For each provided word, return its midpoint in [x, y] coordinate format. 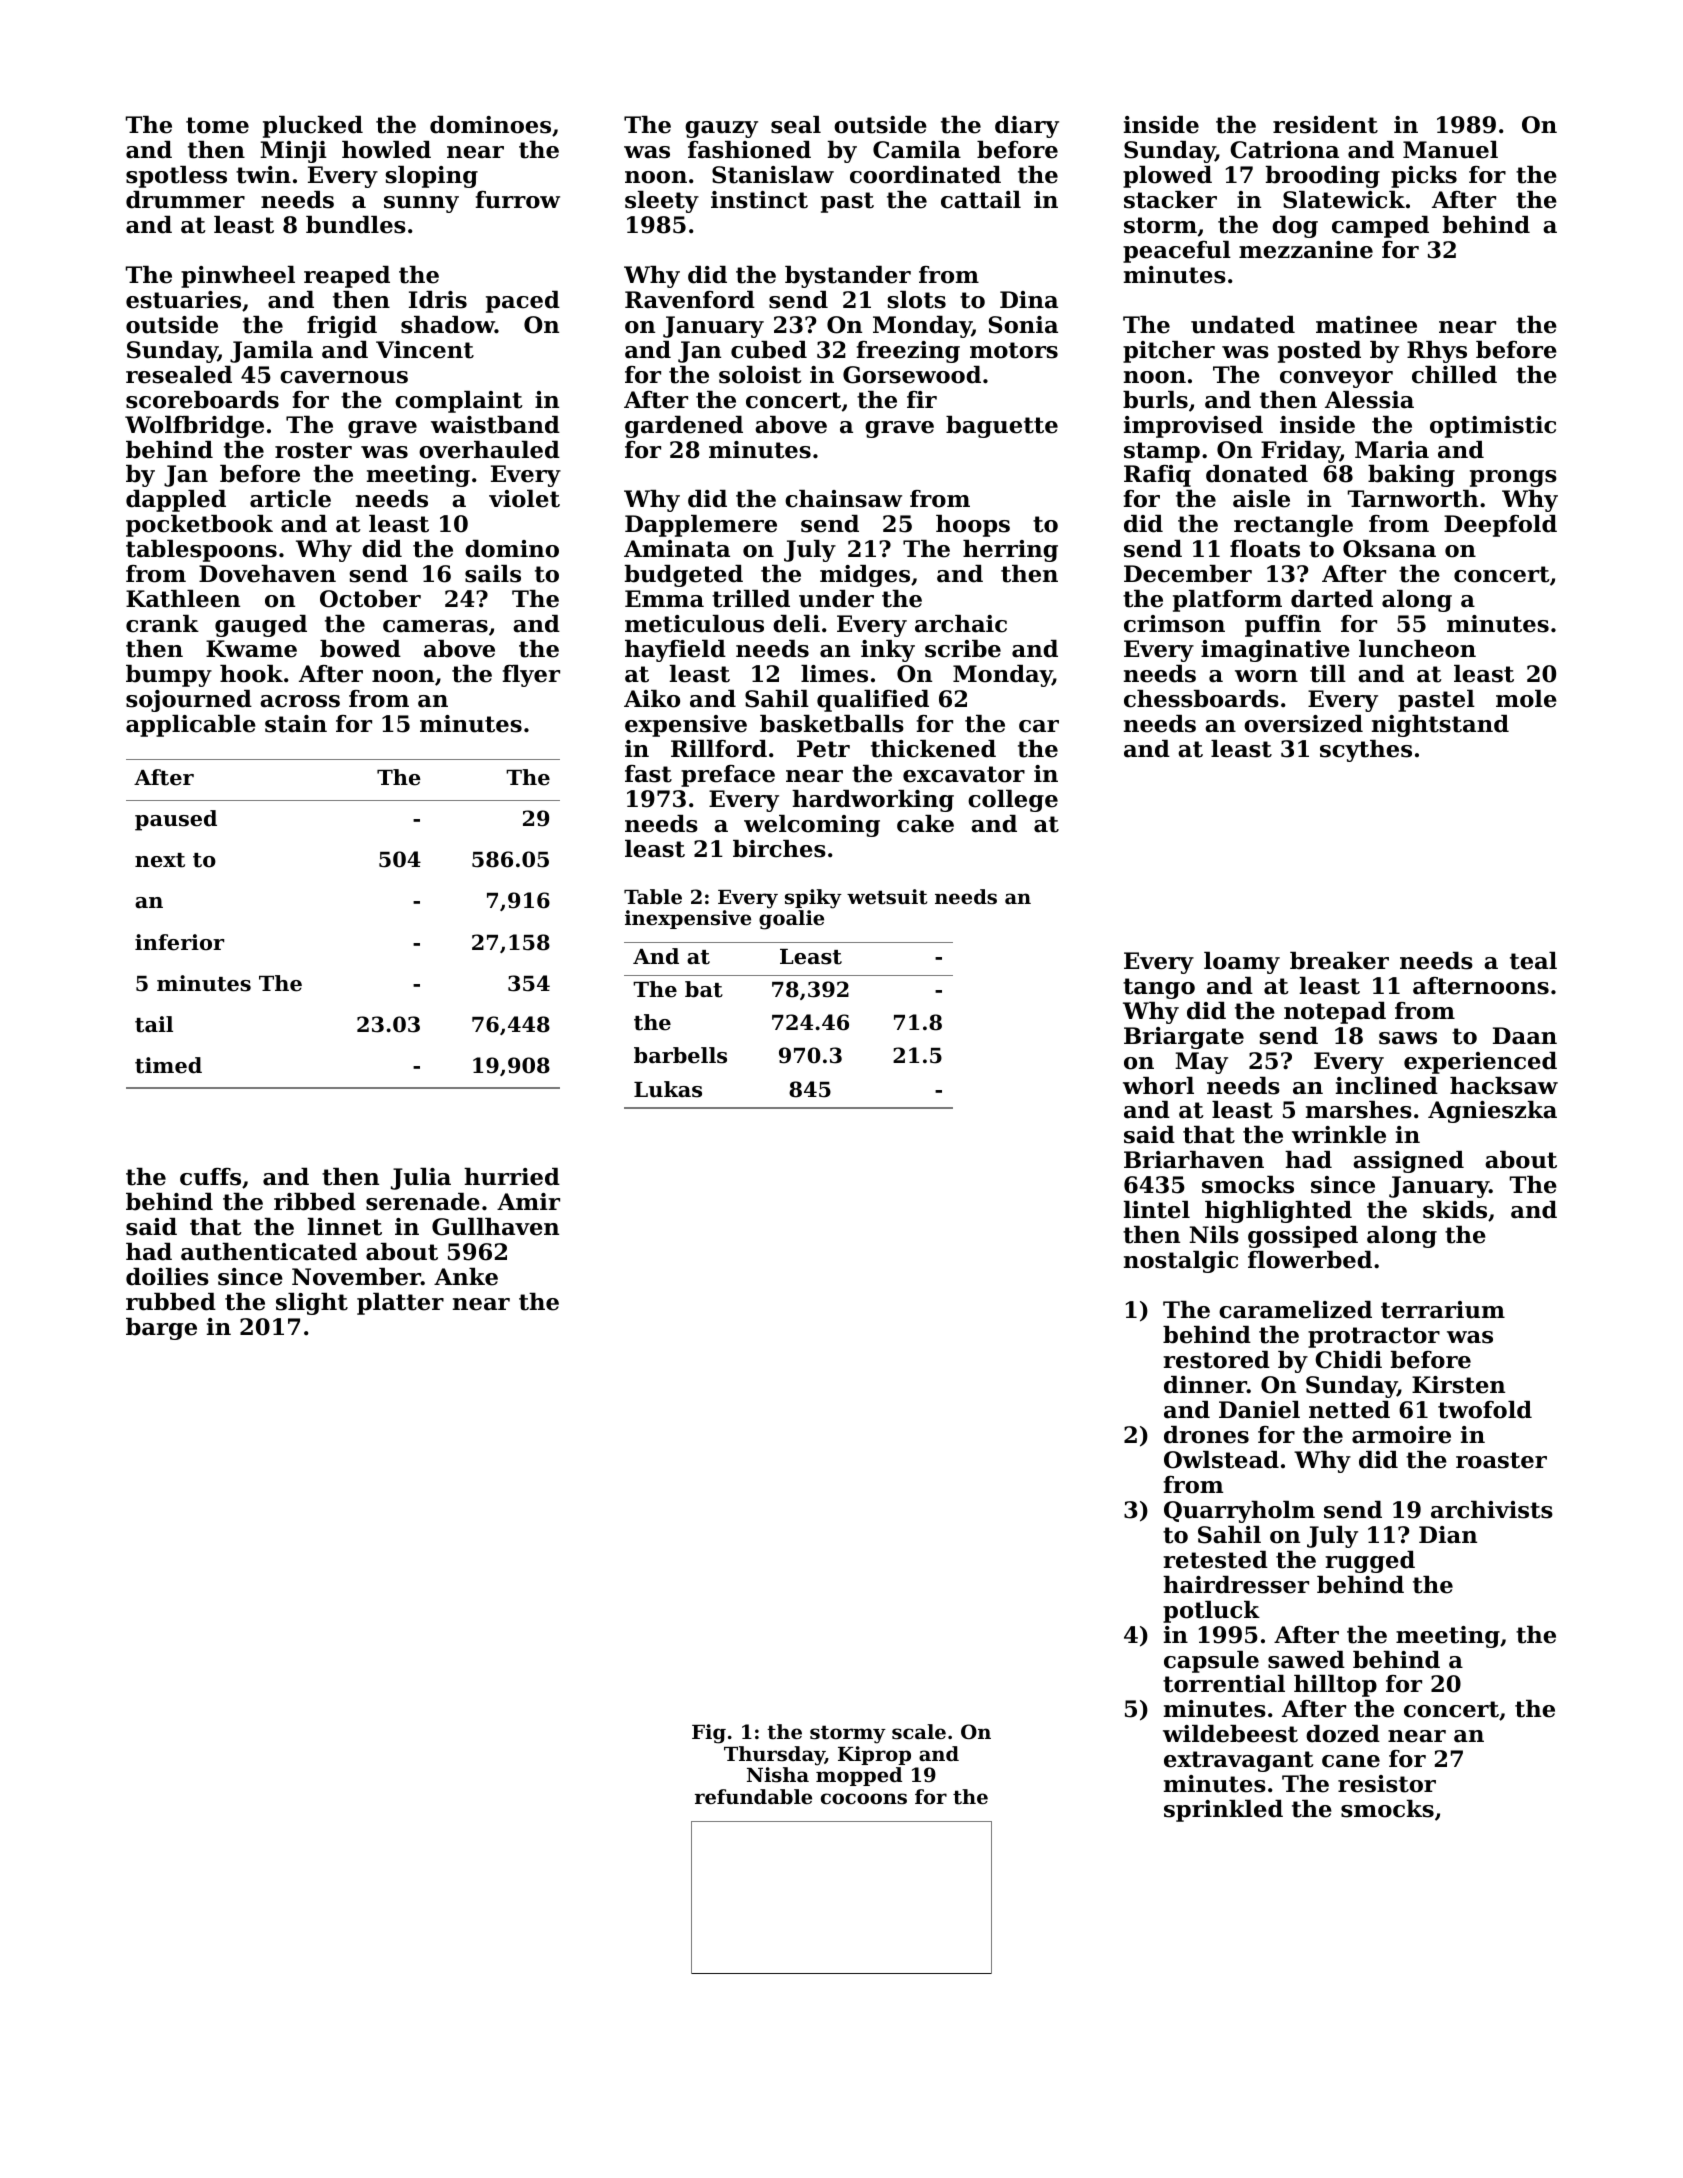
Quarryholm [1239, 1512]
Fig [709, 1734]
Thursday [774, 1756]
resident [1325, 125]
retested [1215, 1560]
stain [296, 724]
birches [779, 849]
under [836, 599]
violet [524, 499]
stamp [1162, 452]
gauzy [721, 129]
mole [1526, 699]
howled [386, 150]
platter [400, 1304]
